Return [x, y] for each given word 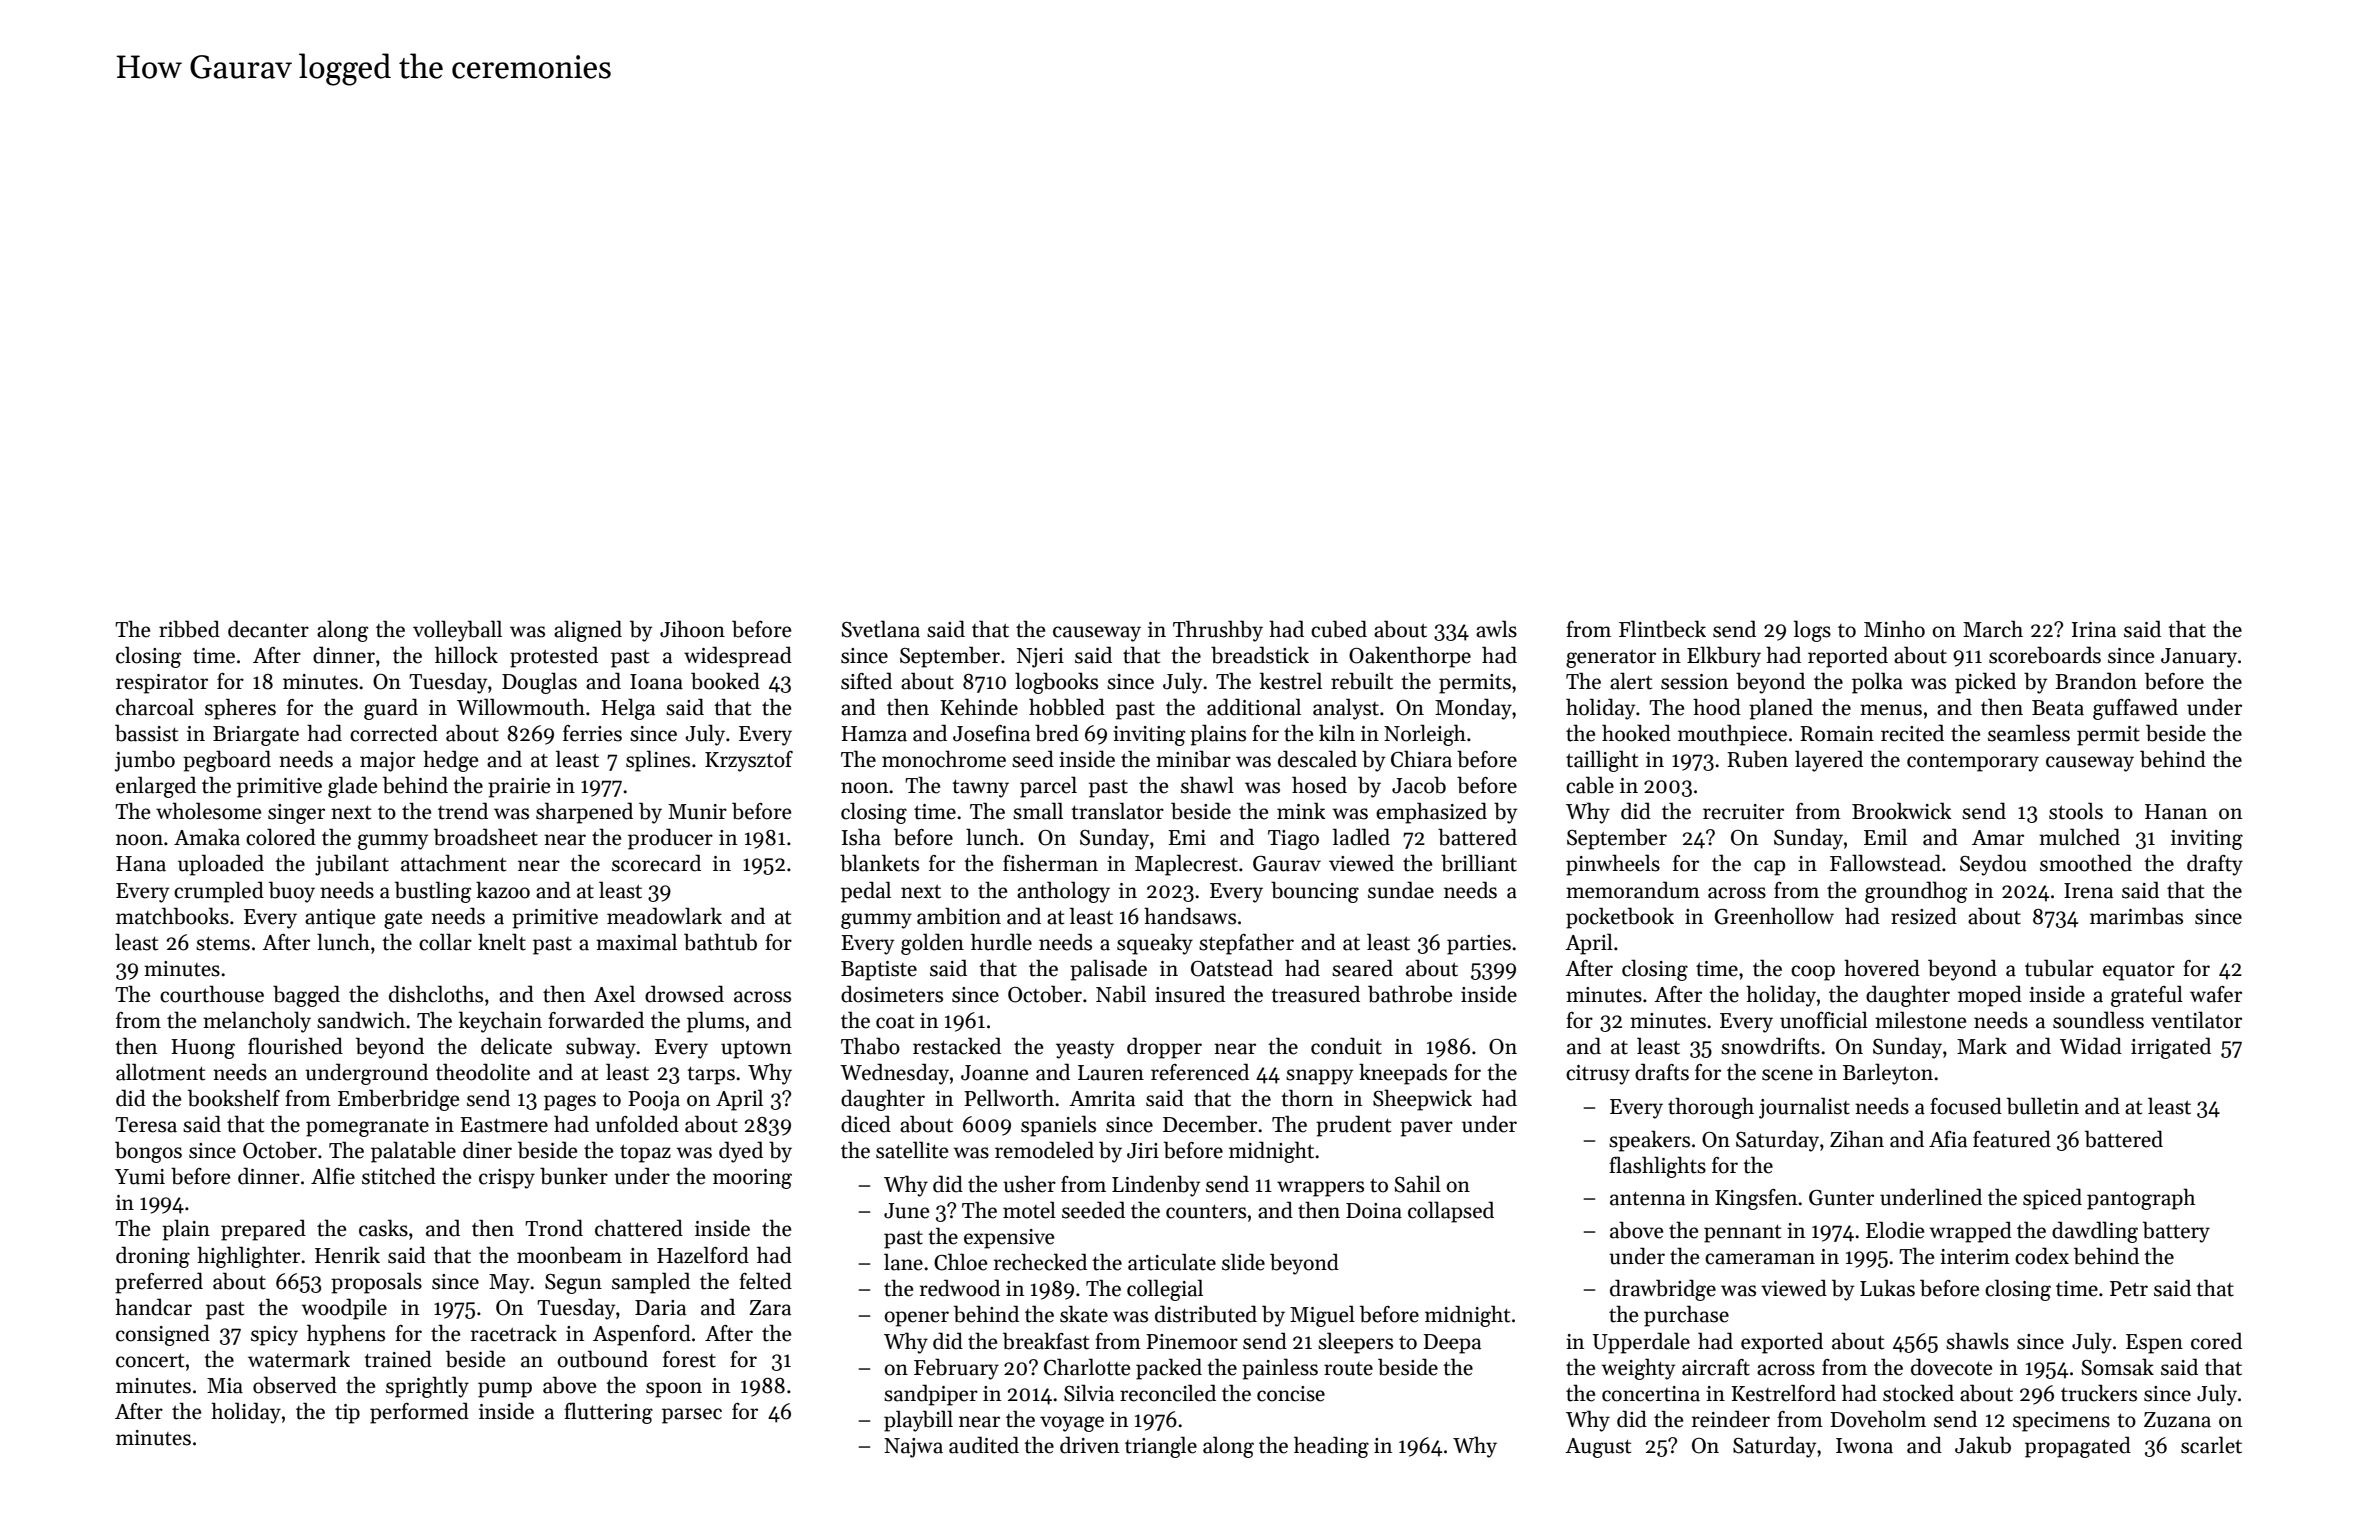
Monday [1473, 709]
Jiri [1143, 1151]
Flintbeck [1662, 629]
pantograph [2141, 1199]
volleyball [457, 631]
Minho [1894, 629]
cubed [1339, 629]
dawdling [2095, 1232]
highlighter [248, 1257]
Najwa [913, 1448]
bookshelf [234, 1098]
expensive [1009, 1239]
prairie [519, 788]
